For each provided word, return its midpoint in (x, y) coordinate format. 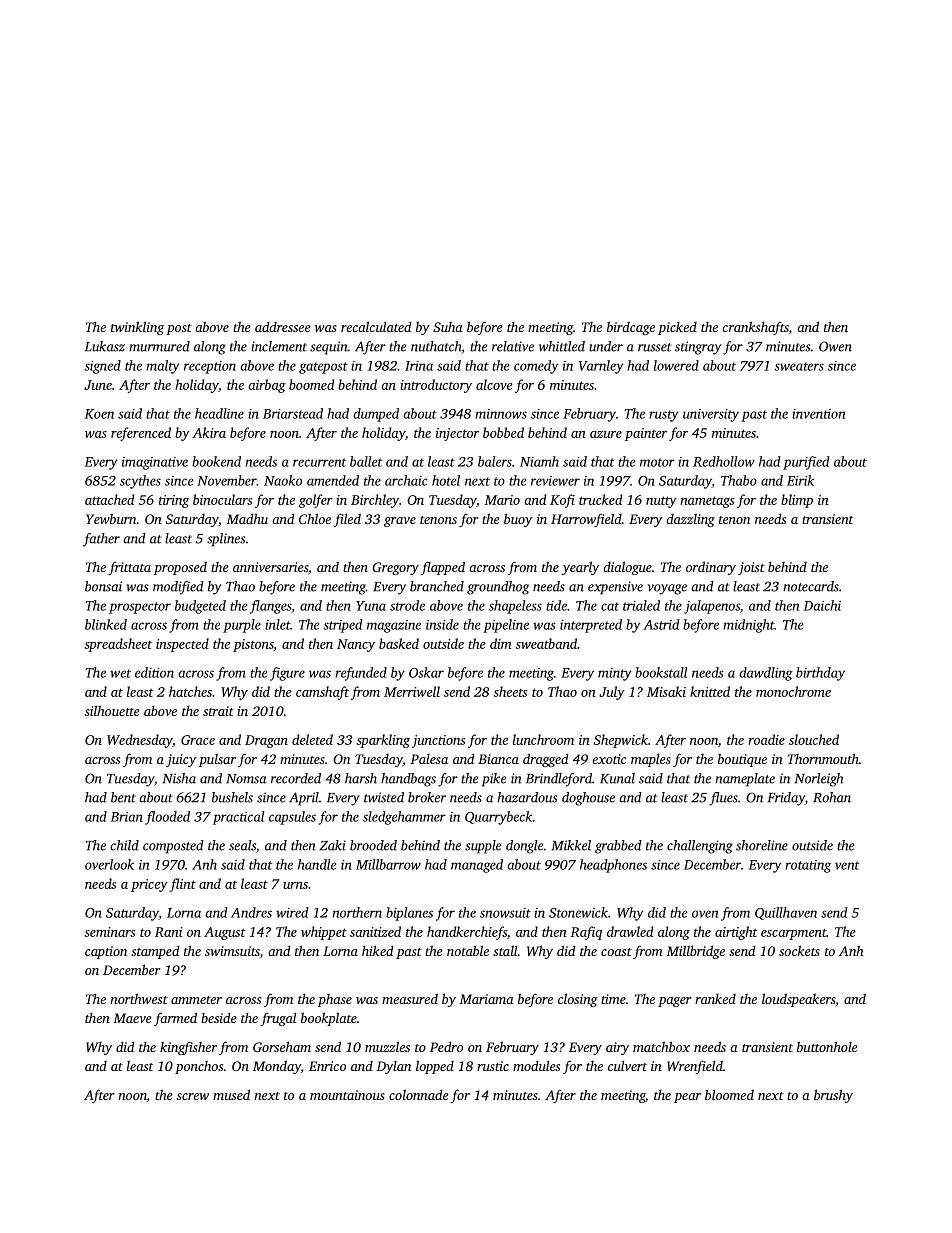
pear (687, 1098)
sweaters (799, 366)
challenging (700, 847)
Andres (251, 912)
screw (193, 1096)
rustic (493, 1066)
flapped (443, 568)
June (98, 385)
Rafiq (586, 933)
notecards (811, 586)
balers (495, 461)
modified (178, 588)
